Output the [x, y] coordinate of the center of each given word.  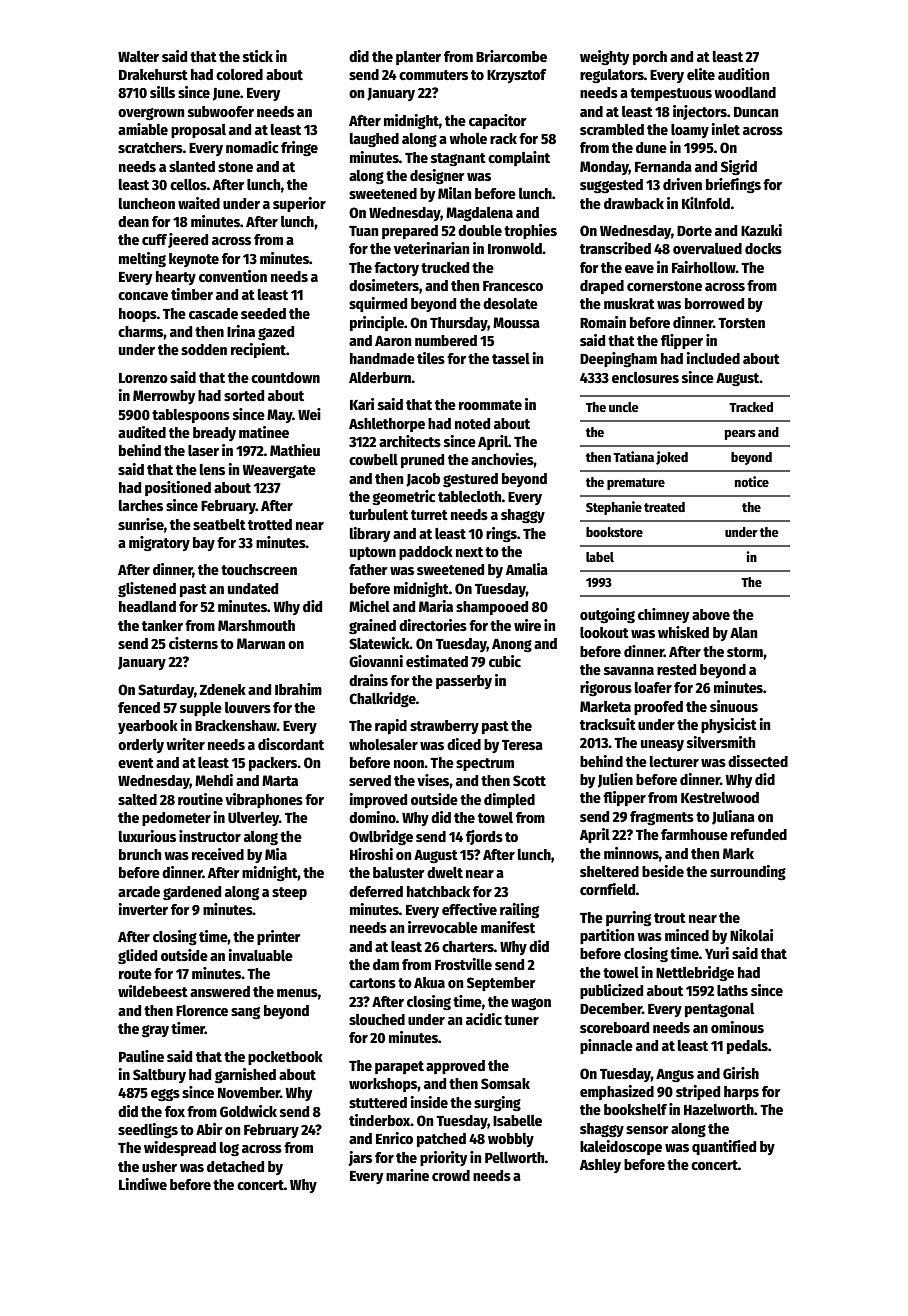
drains [368, 680]
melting [142, 259]
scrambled [612, 129]
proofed [658, 708]
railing [519, 910]
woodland [745, 92]
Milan [454, 193]
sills [162, 92]
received [218, 854]
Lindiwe [143, 1184]
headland [147, 606]
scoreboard [614, 1027]
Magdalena [479, 214]
